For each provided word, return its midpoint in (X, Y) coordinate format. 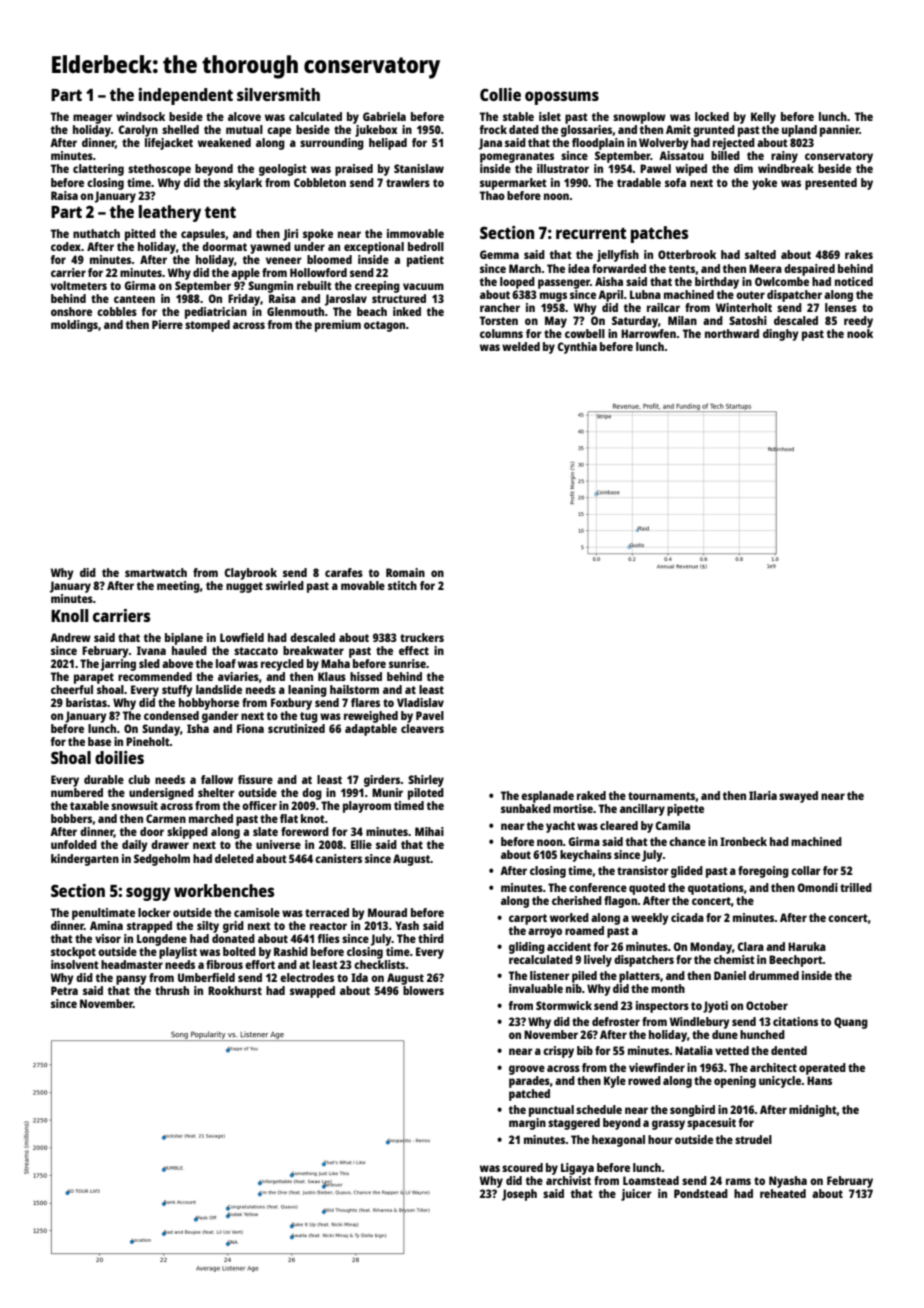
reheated (783, 1193)
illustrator (563, 168)
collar (806, 870)
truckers (422, 637)
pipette (685, 810)
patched (529, 1095)
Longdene (162, 940)
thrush (172, 990)
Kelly (763, 118)
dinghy (781, 335)
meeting (178, 587)
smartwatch (156, 572)
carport (528, 919)
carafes (344, 572)
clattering (98, 170)
